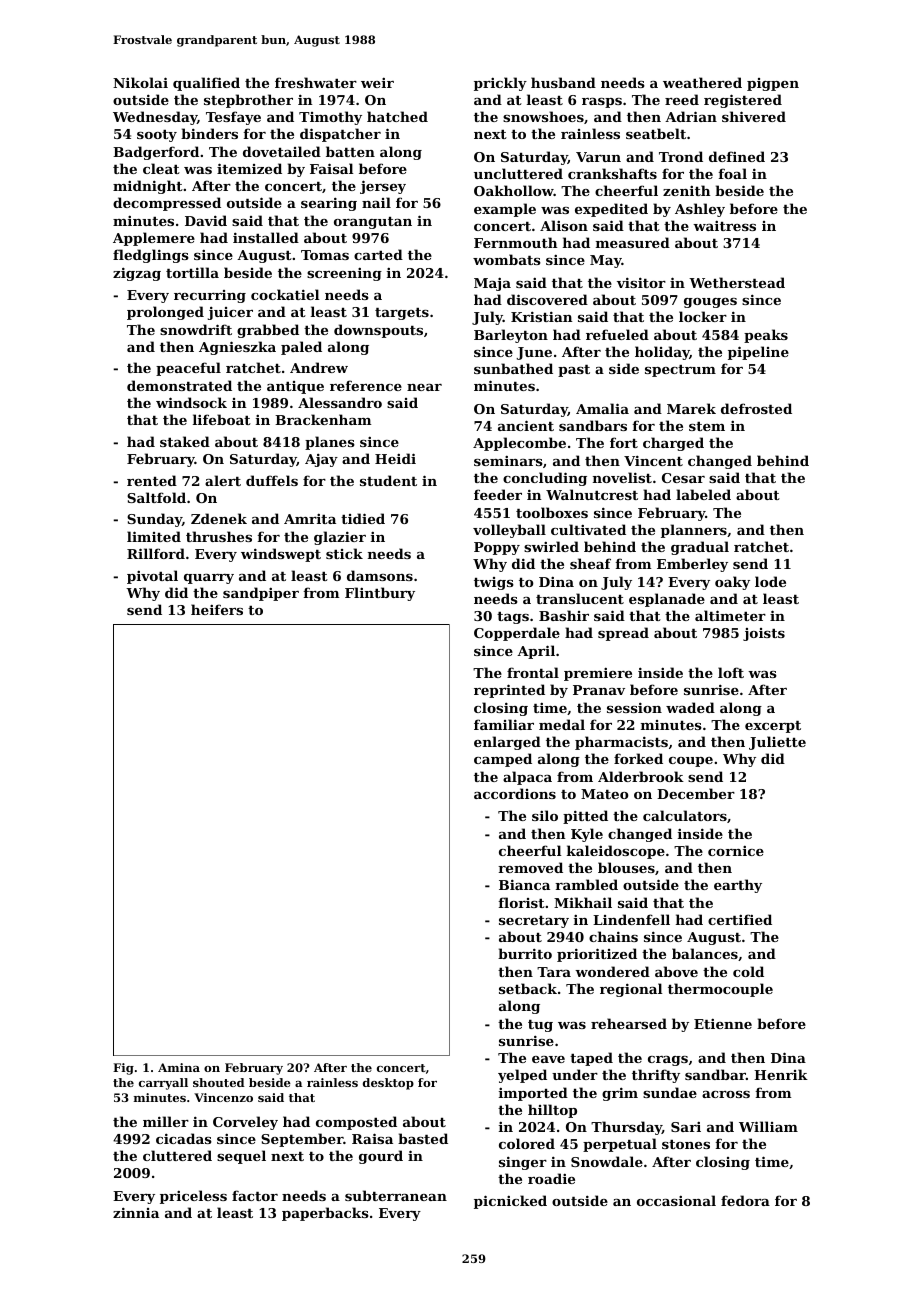 This screenshot has height=1308, width=924. Describe the element at coordinates (737, 282) in the screenshot. I see `Wetherstead` at that location.
